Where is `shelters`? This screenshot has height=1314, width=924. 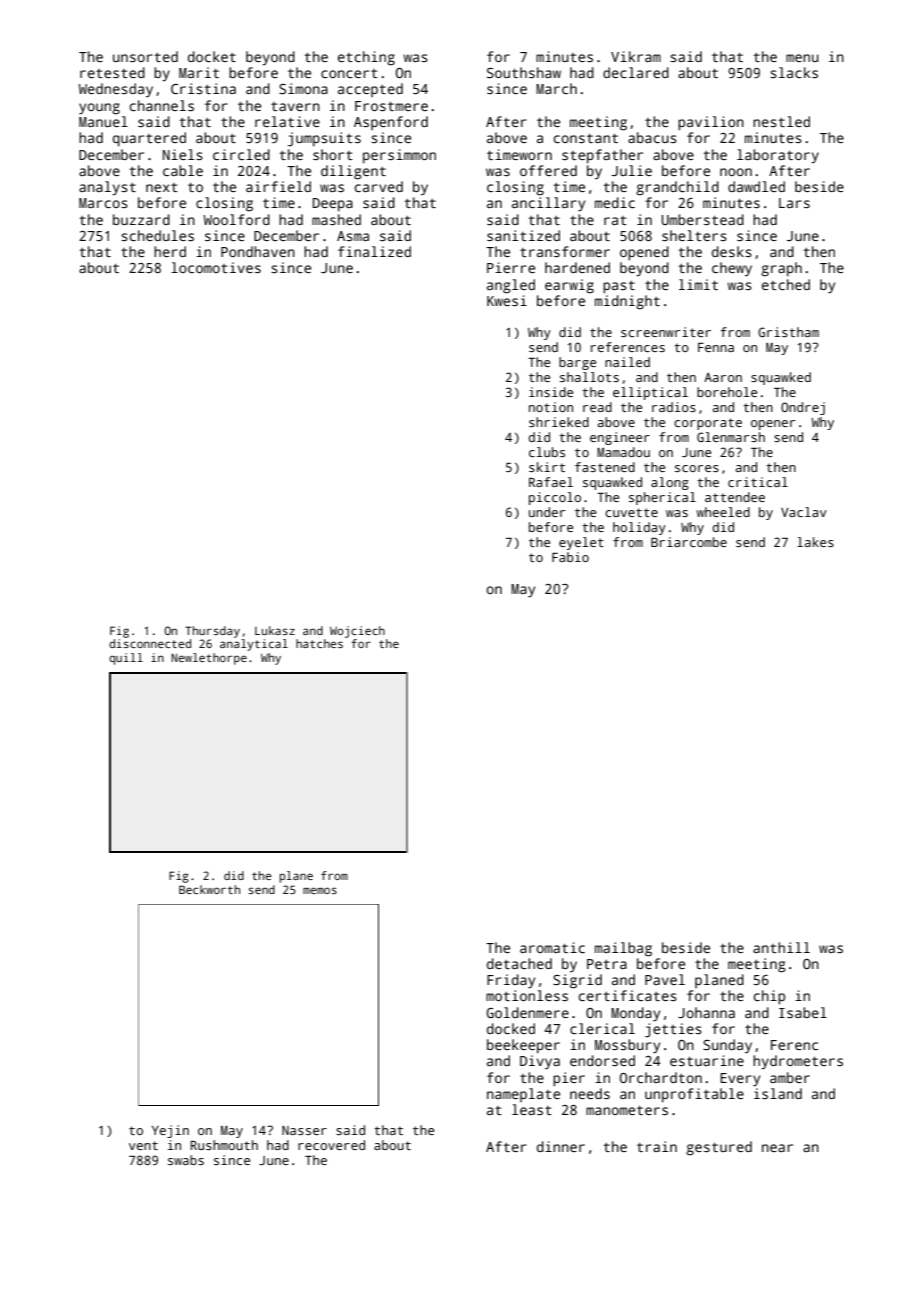 shelters is located at coordinates (694, 235).
